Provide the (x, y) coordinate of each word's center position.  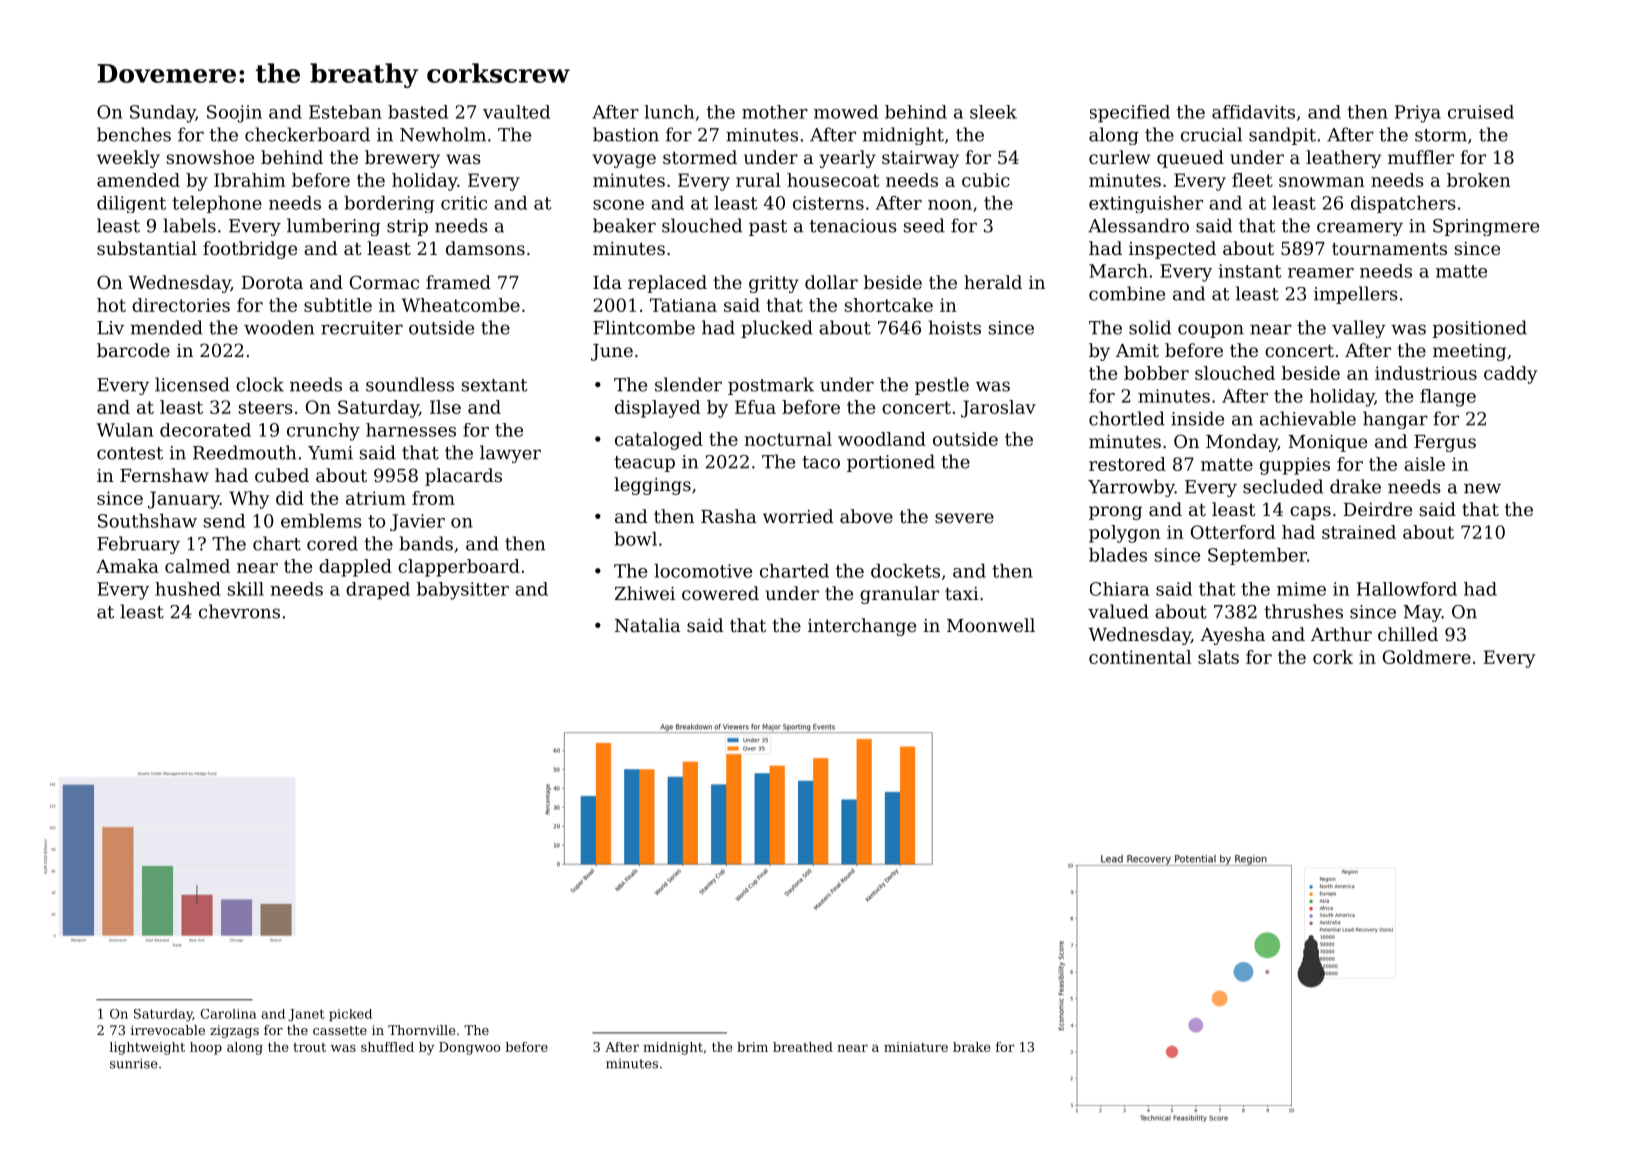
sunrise (134, 1063)
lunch (669, 112)
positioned (1480, 329)
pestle (942, 386)
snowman (1322, 182)
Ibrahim (250, 180)
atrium (376, 498)
